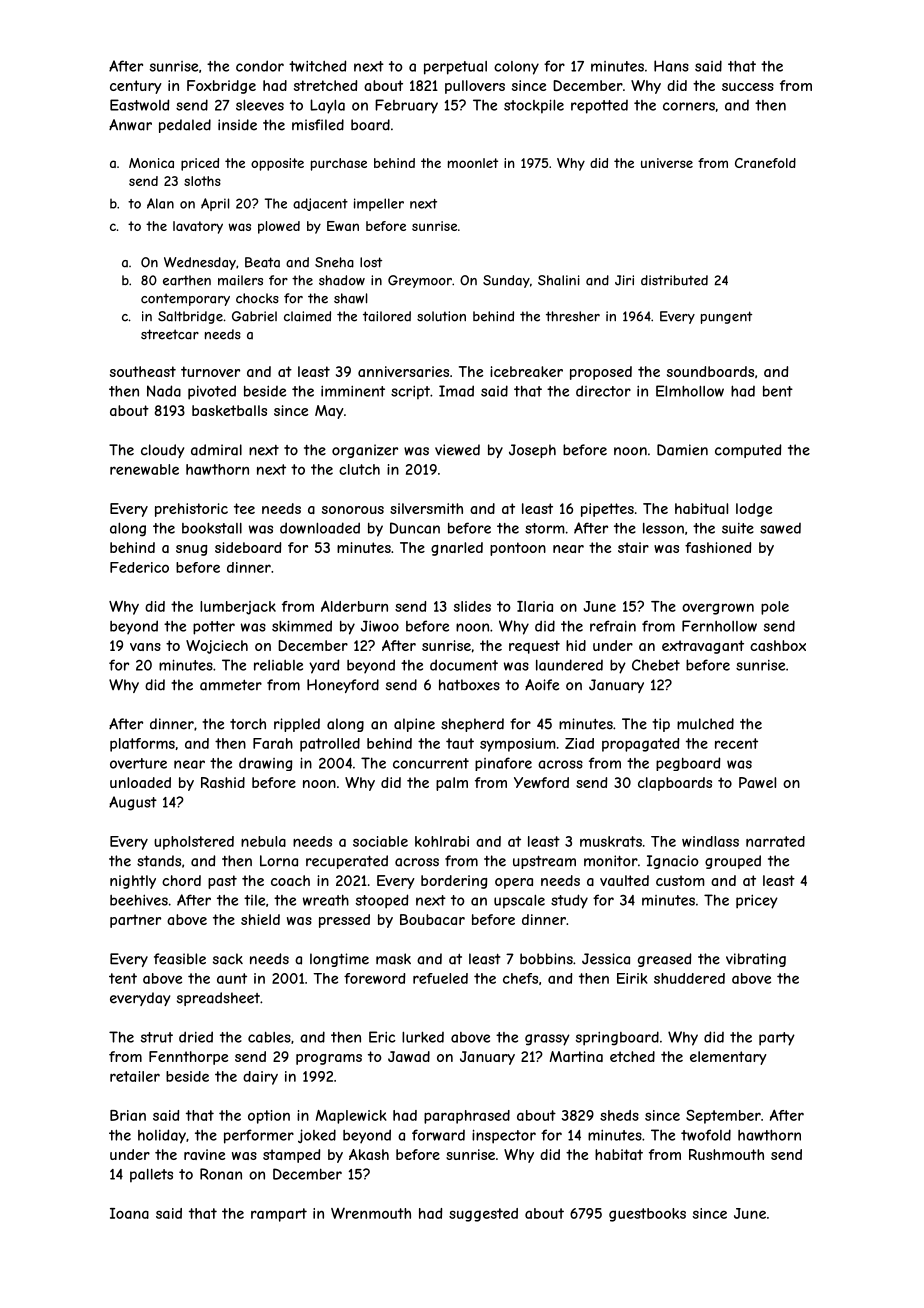 The image size is (924, 1308). Describe the element at coordinates (457, 549) in the screenshot. I see `gnarled` at that location.
